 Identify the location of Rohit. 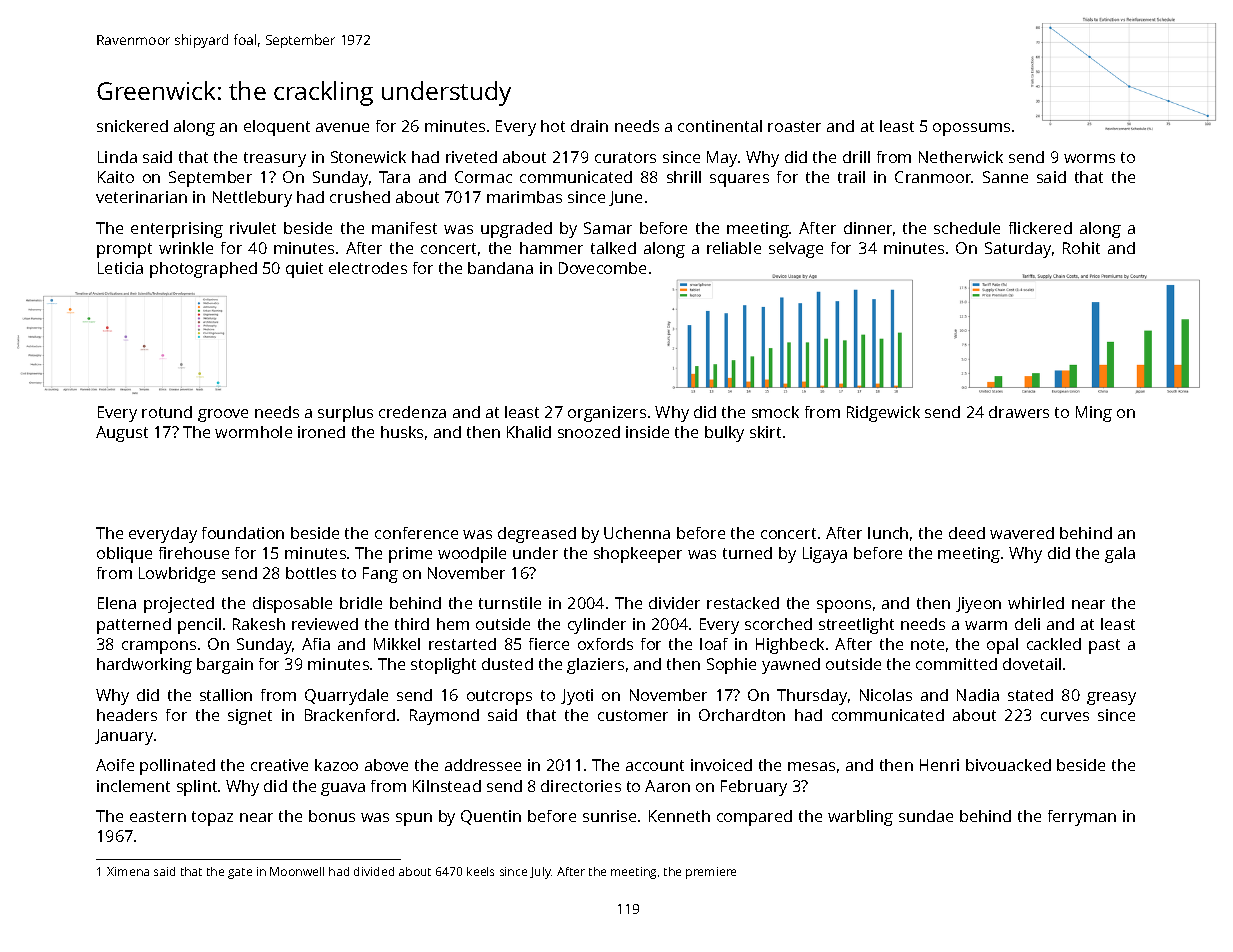
(1081, 248).
